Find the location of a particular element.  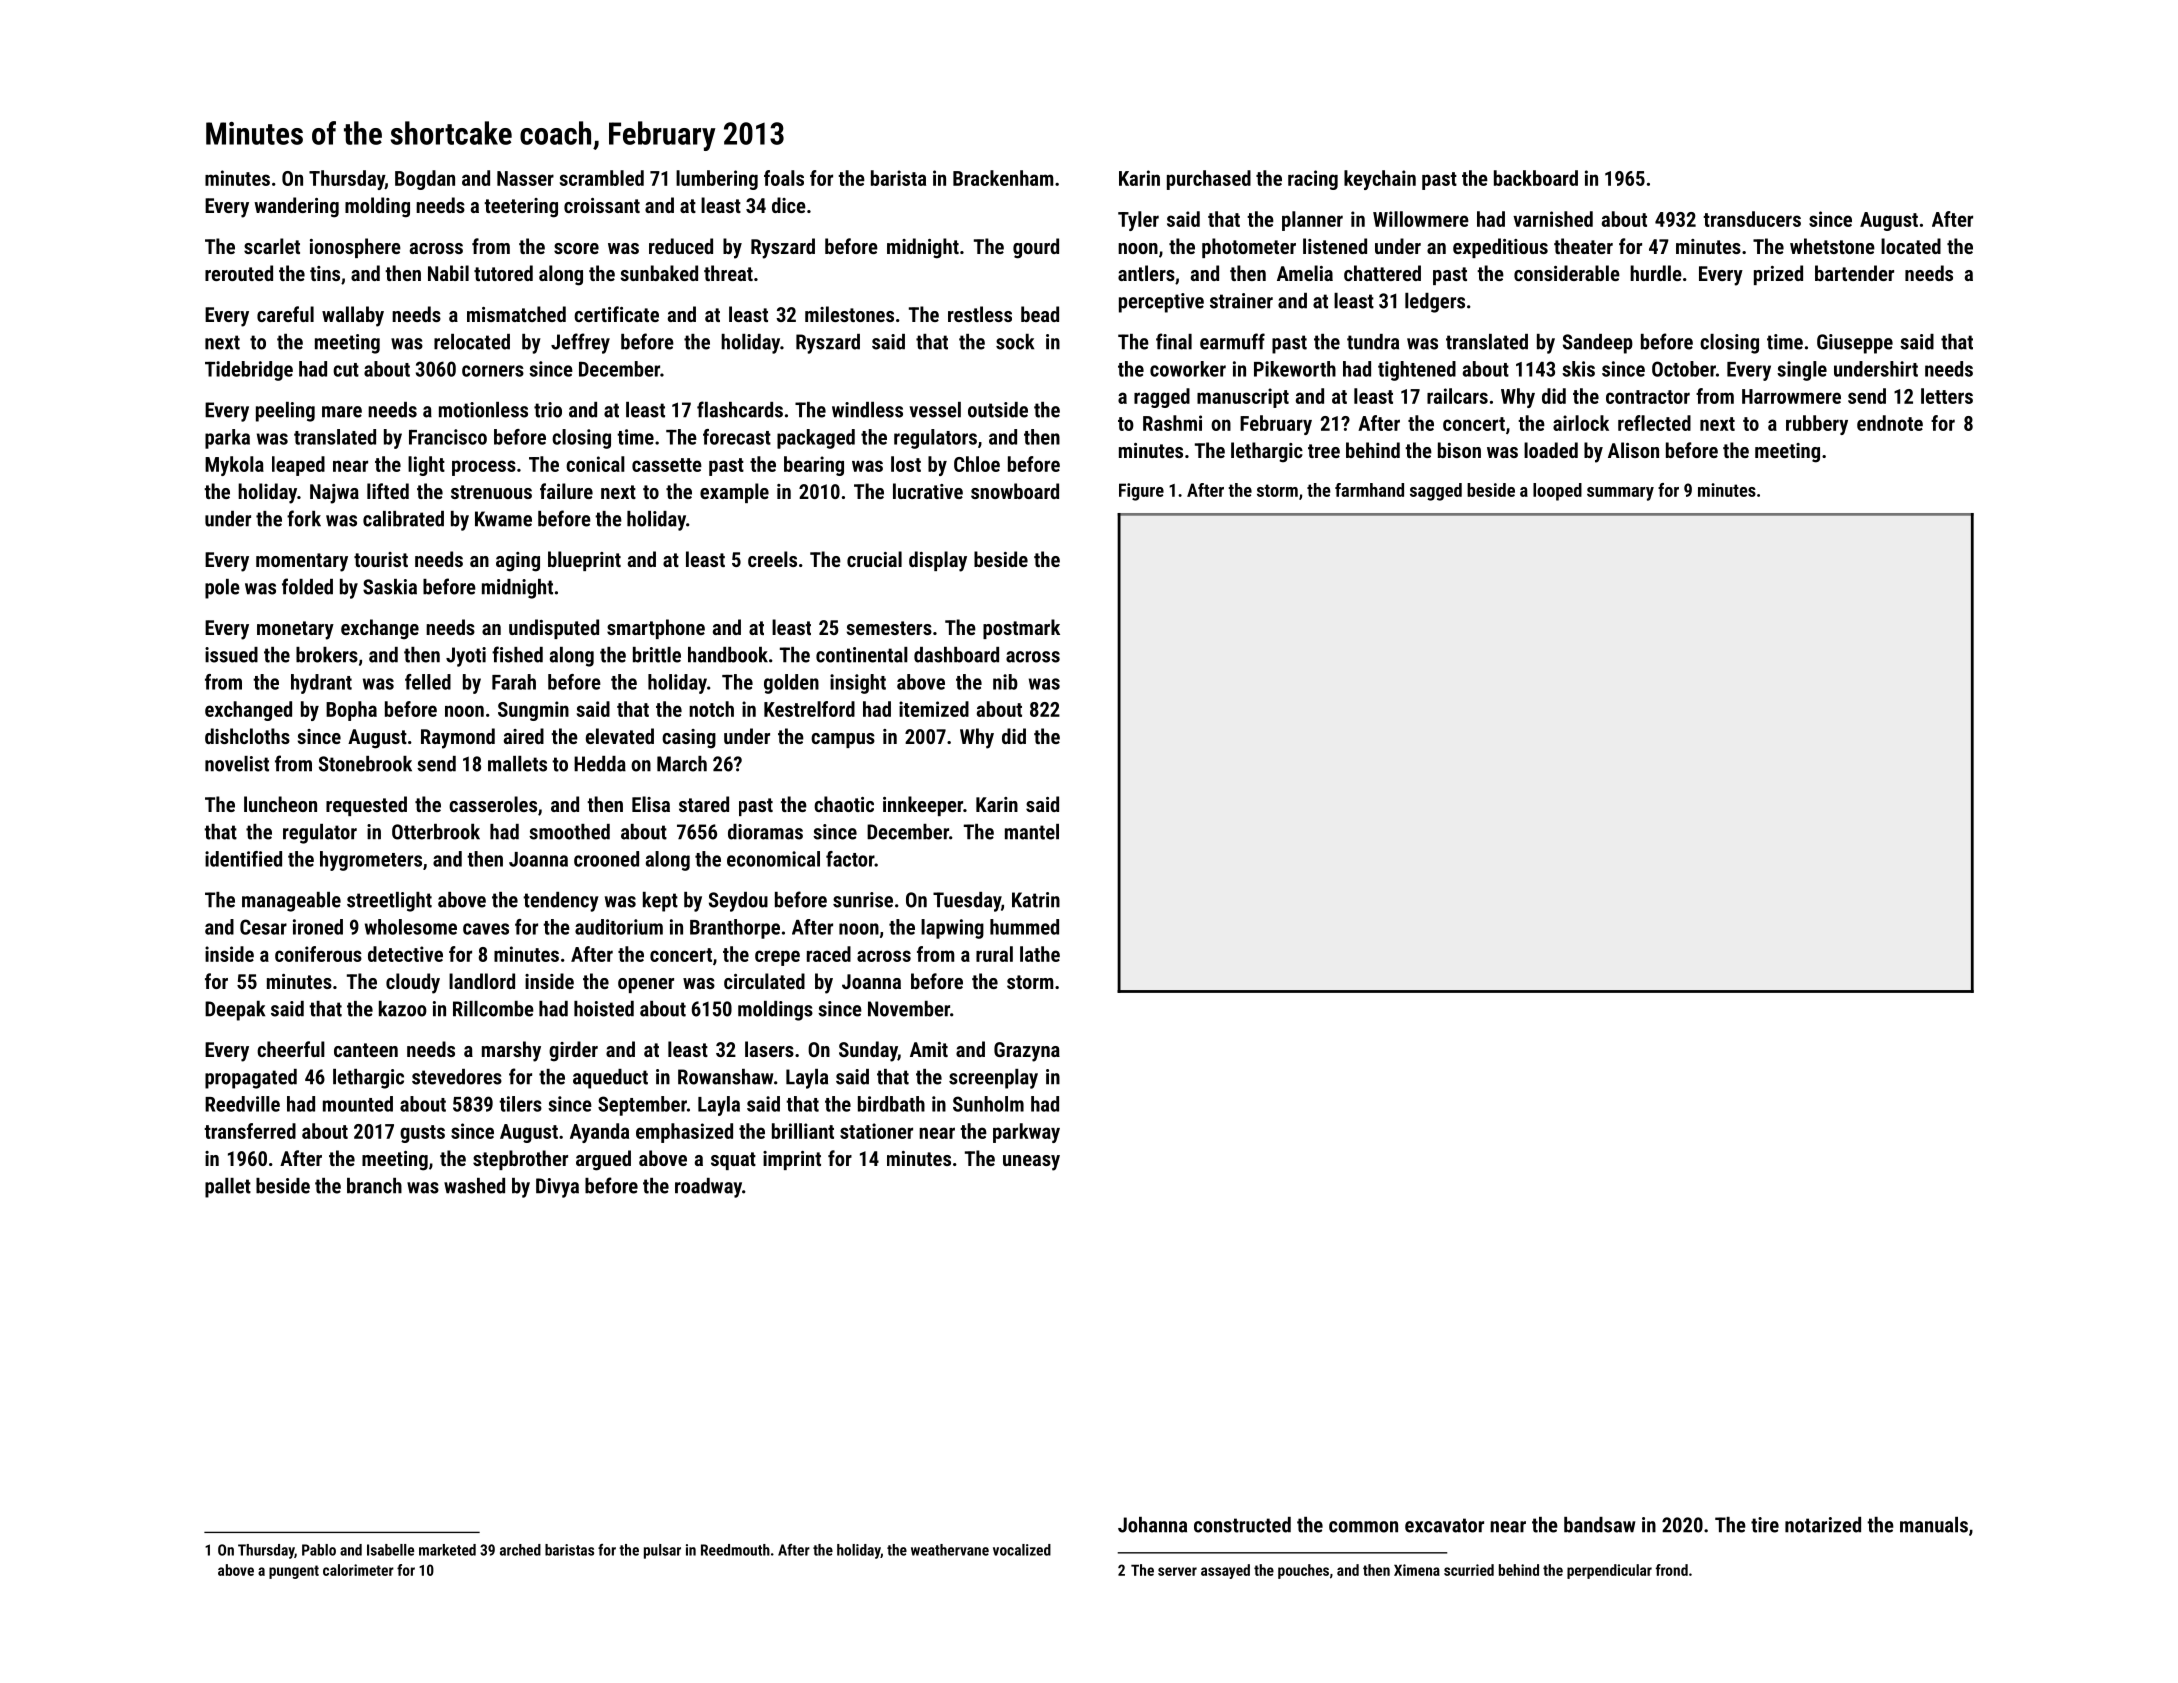

theater is located at coordinates (1583, 246).
